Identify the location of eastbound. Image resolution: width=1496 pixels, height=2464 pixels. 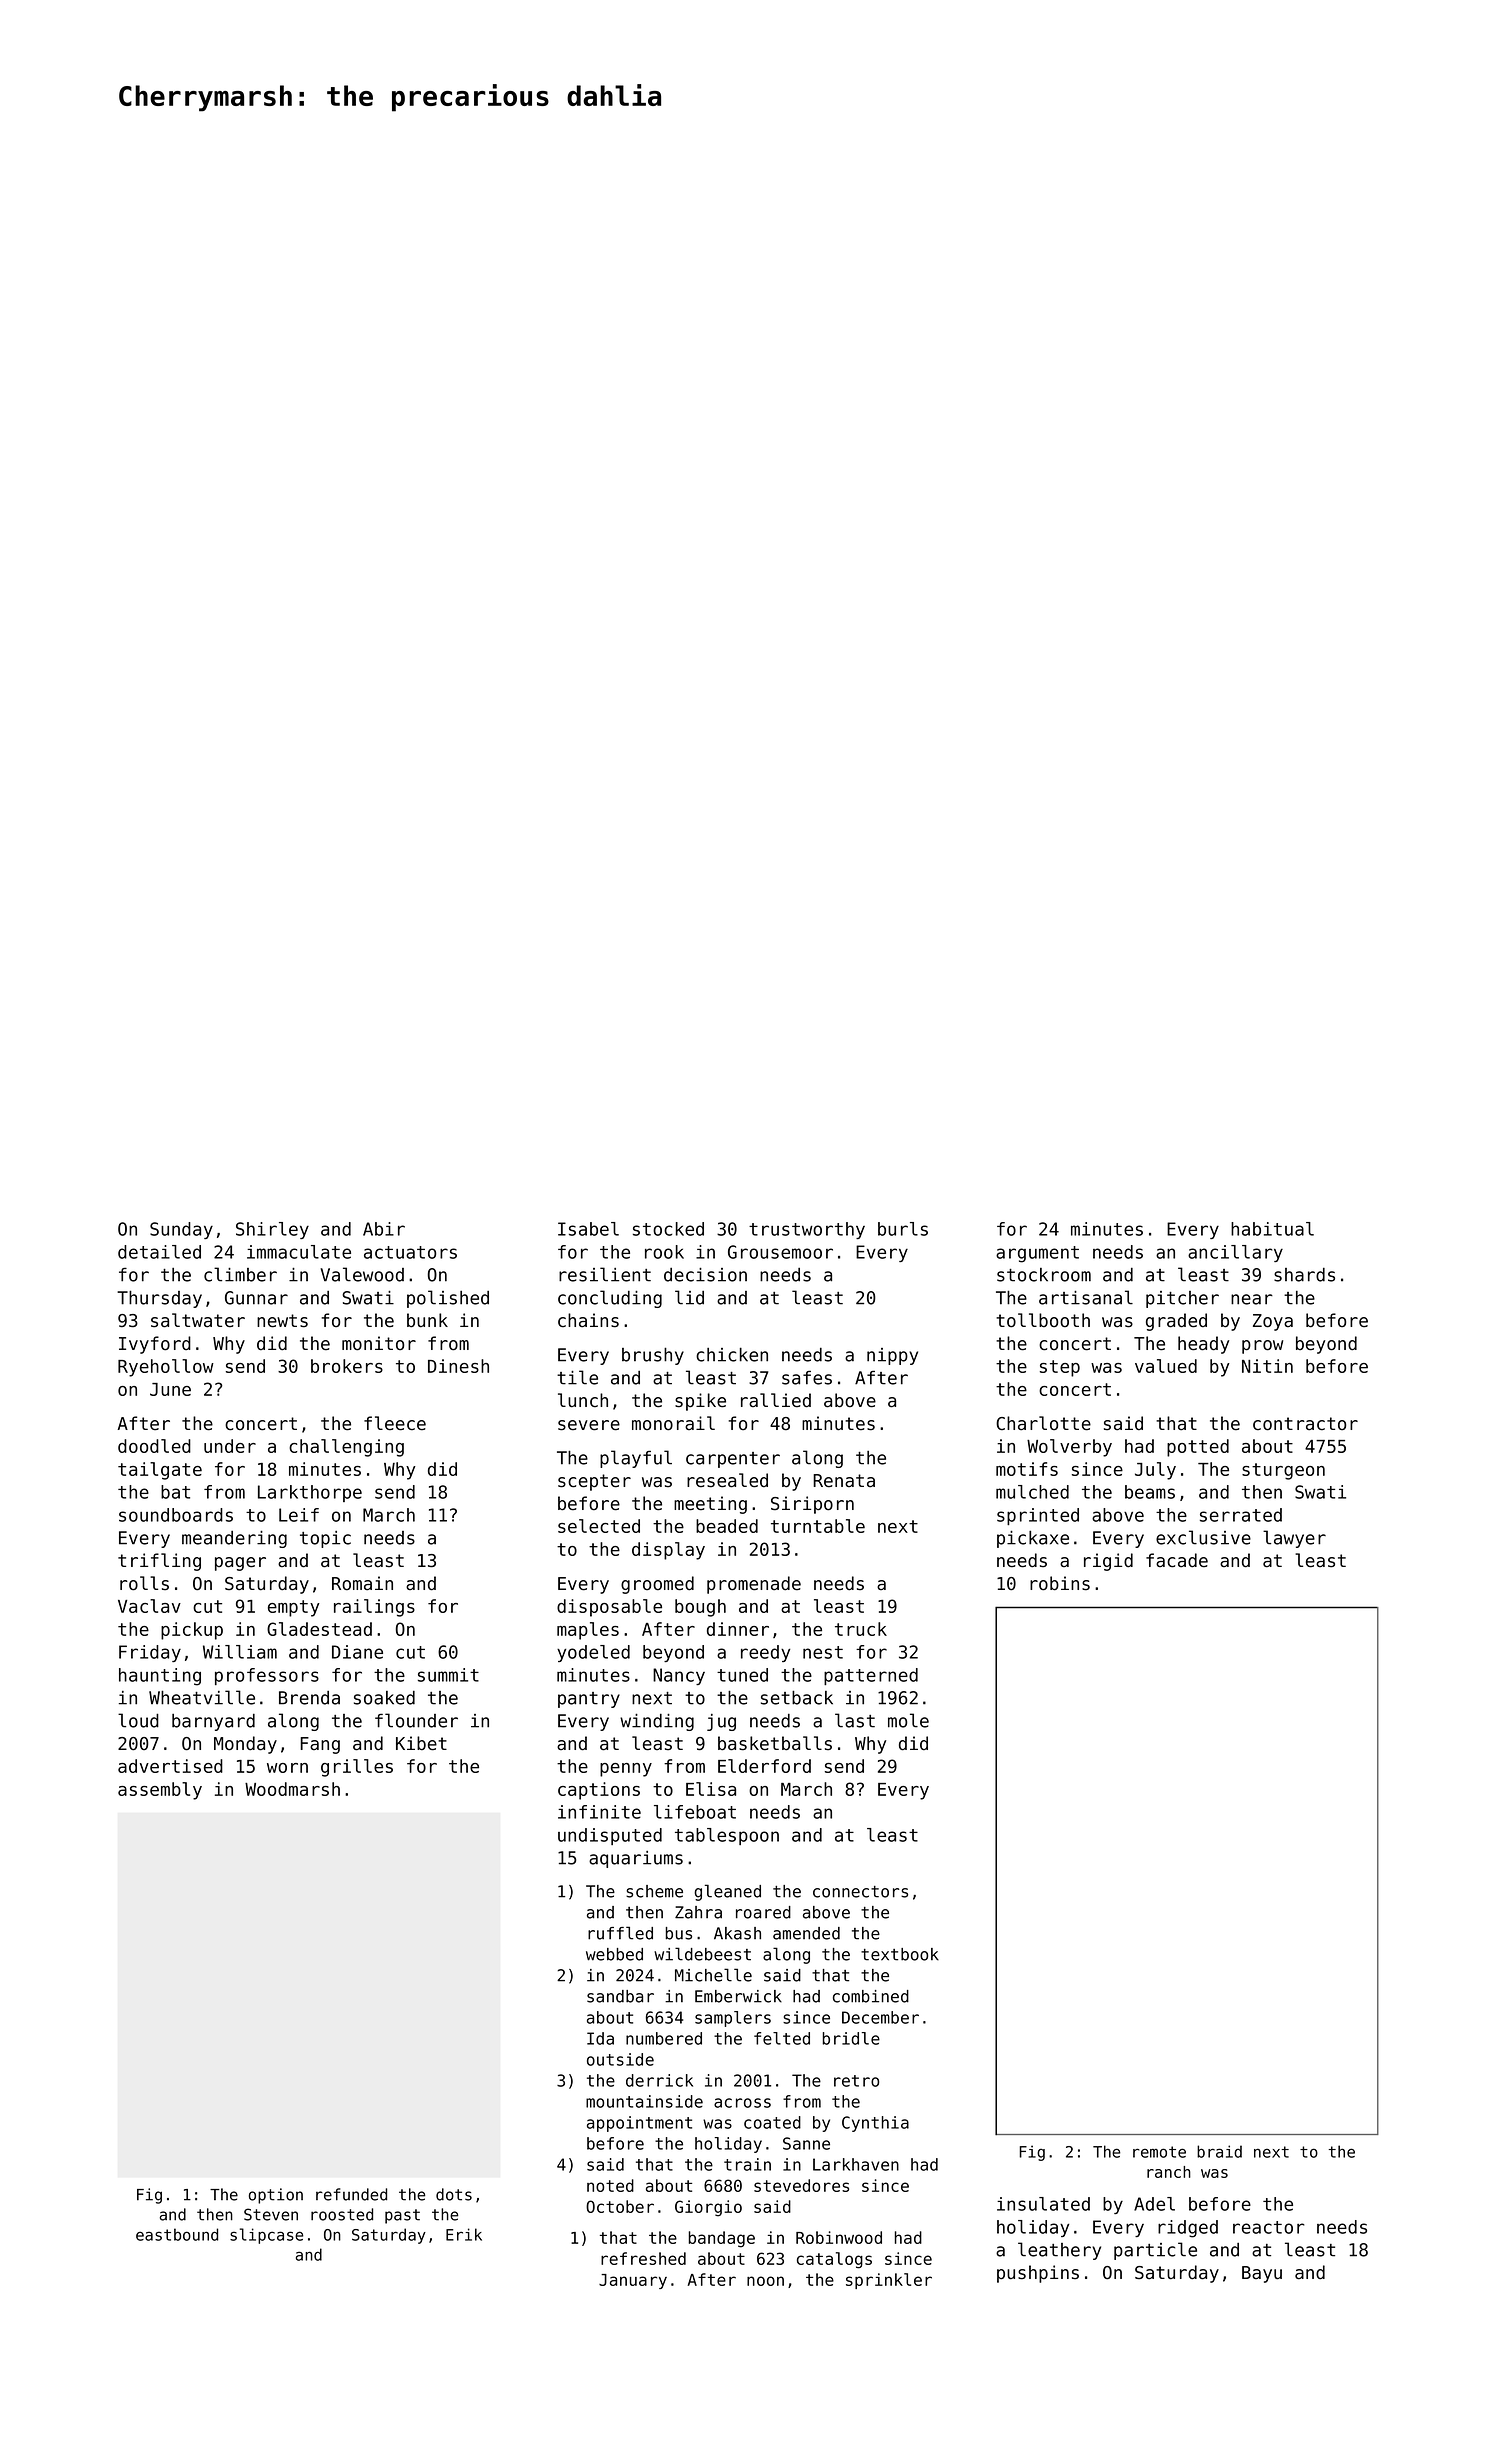
(177, 2234).
